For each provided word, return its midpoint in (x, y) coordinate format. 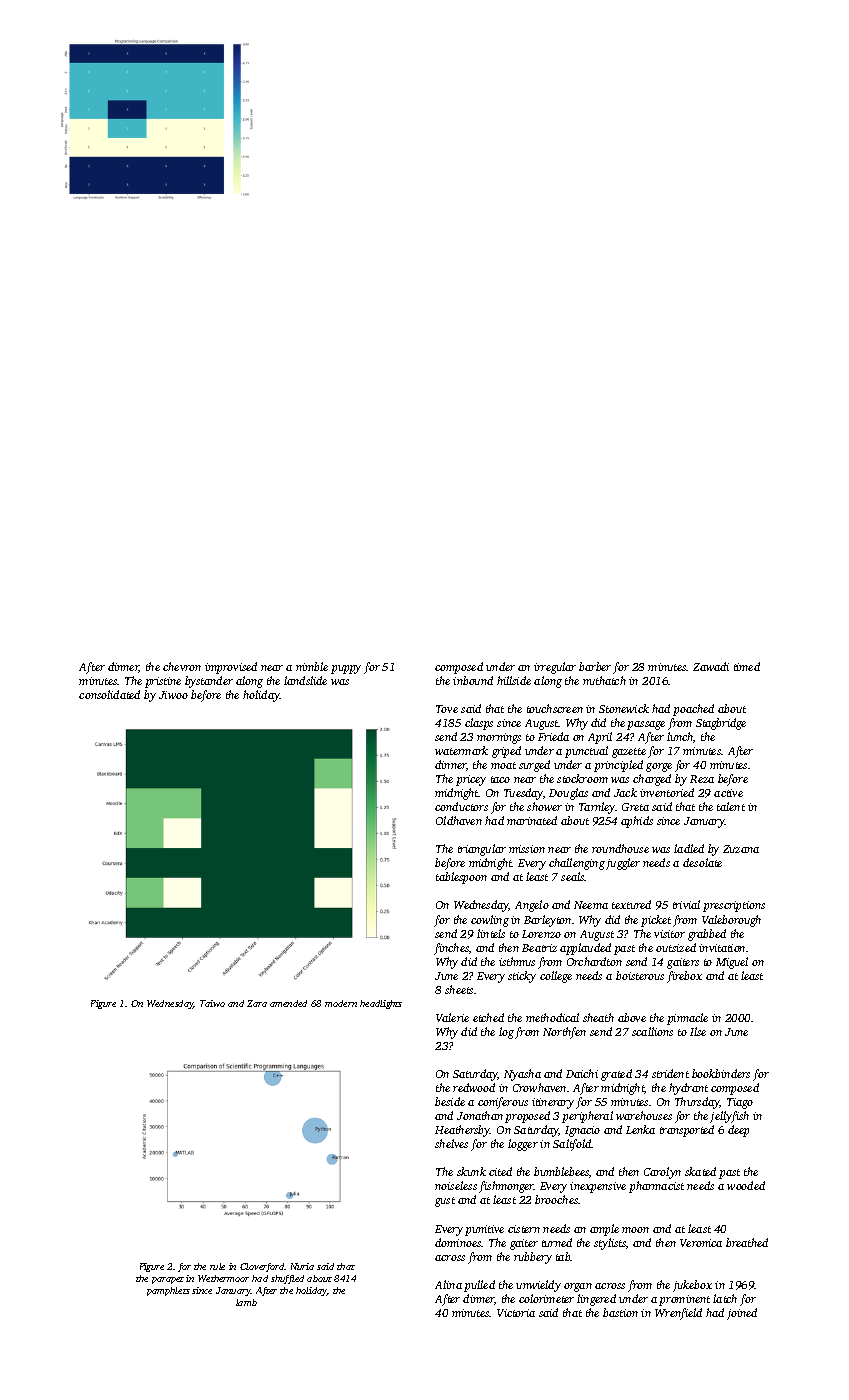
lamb (246, 1302)
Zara (257, 1003)
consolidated (109, 694)
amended (288, 1003)
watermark (461, 750)
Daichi (582, 1073)
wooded (746, 1185)
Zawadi (711, 666)
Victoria (516, 1313)
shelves (451, 1143)
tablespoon (461, 878)
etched (488, 1017)
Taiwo (212, 1003)
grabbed (707, 935)
